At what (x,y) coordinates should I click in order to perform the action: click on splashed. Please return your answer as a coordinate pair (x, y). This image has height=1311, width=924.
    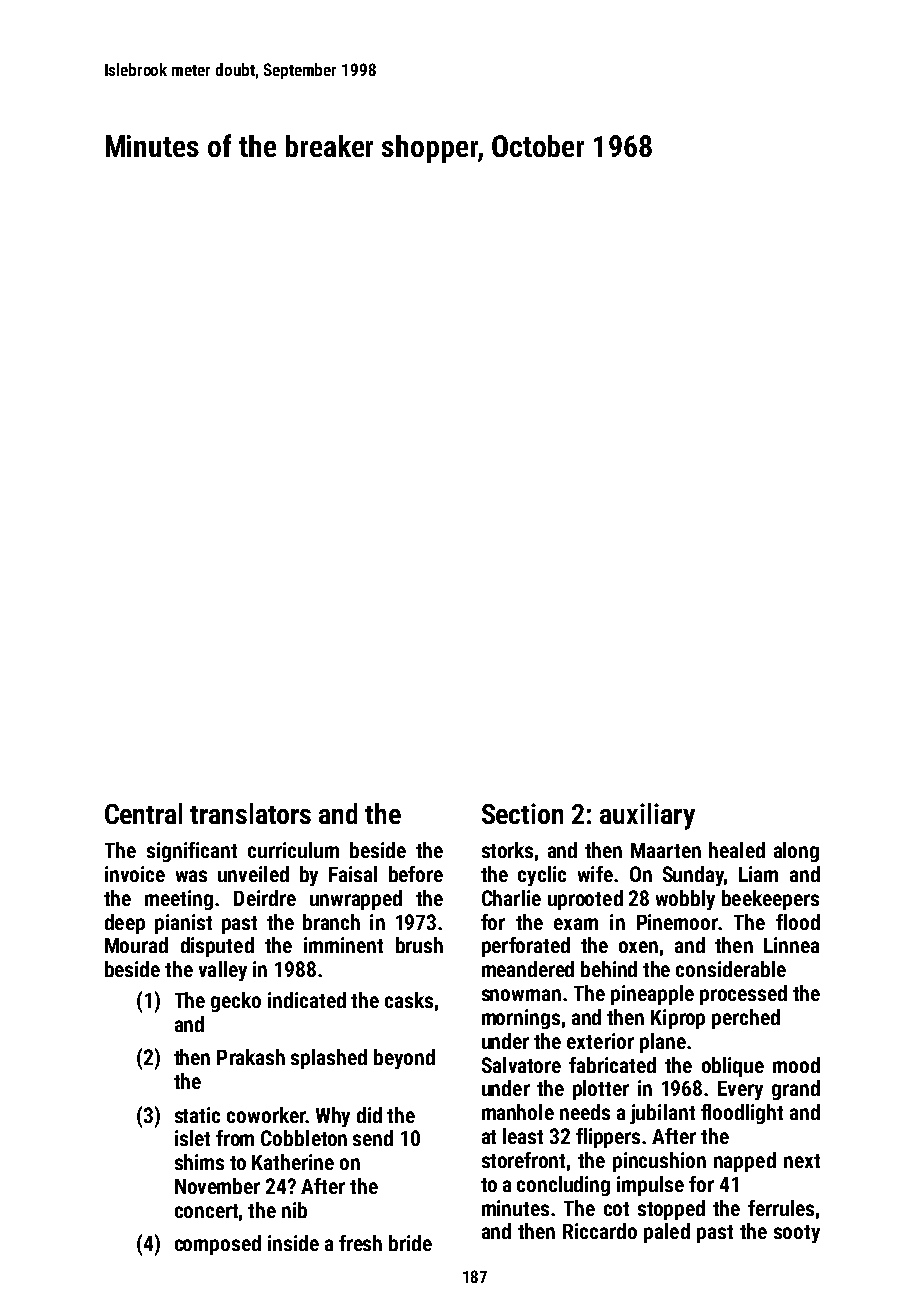
    Looking at the image, I should click on (329, 1059).
